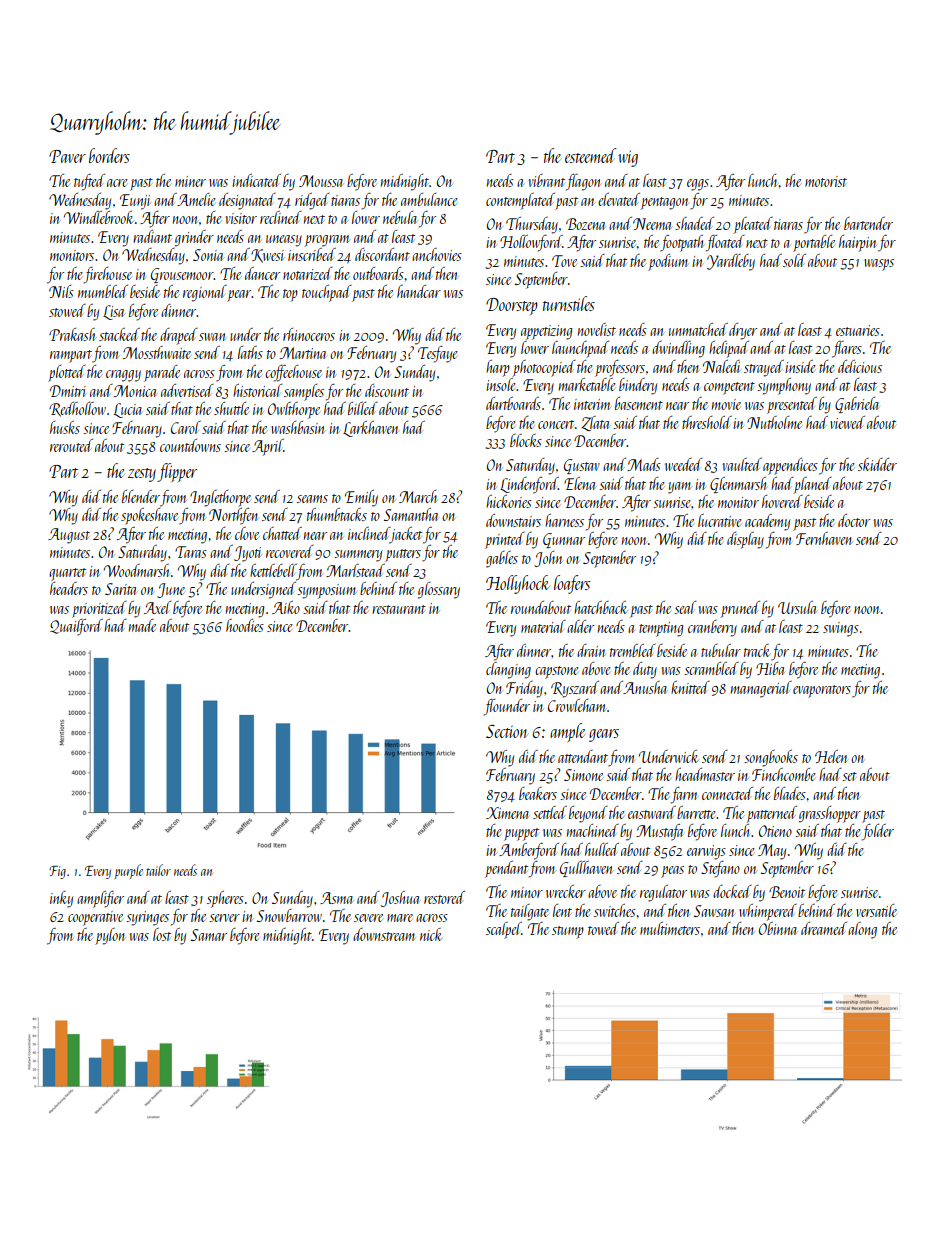 The image size is (952, 1233). What do you see at coordinates (387, 390) in the image?
I see `discount` at bounding box center [387, 390].
